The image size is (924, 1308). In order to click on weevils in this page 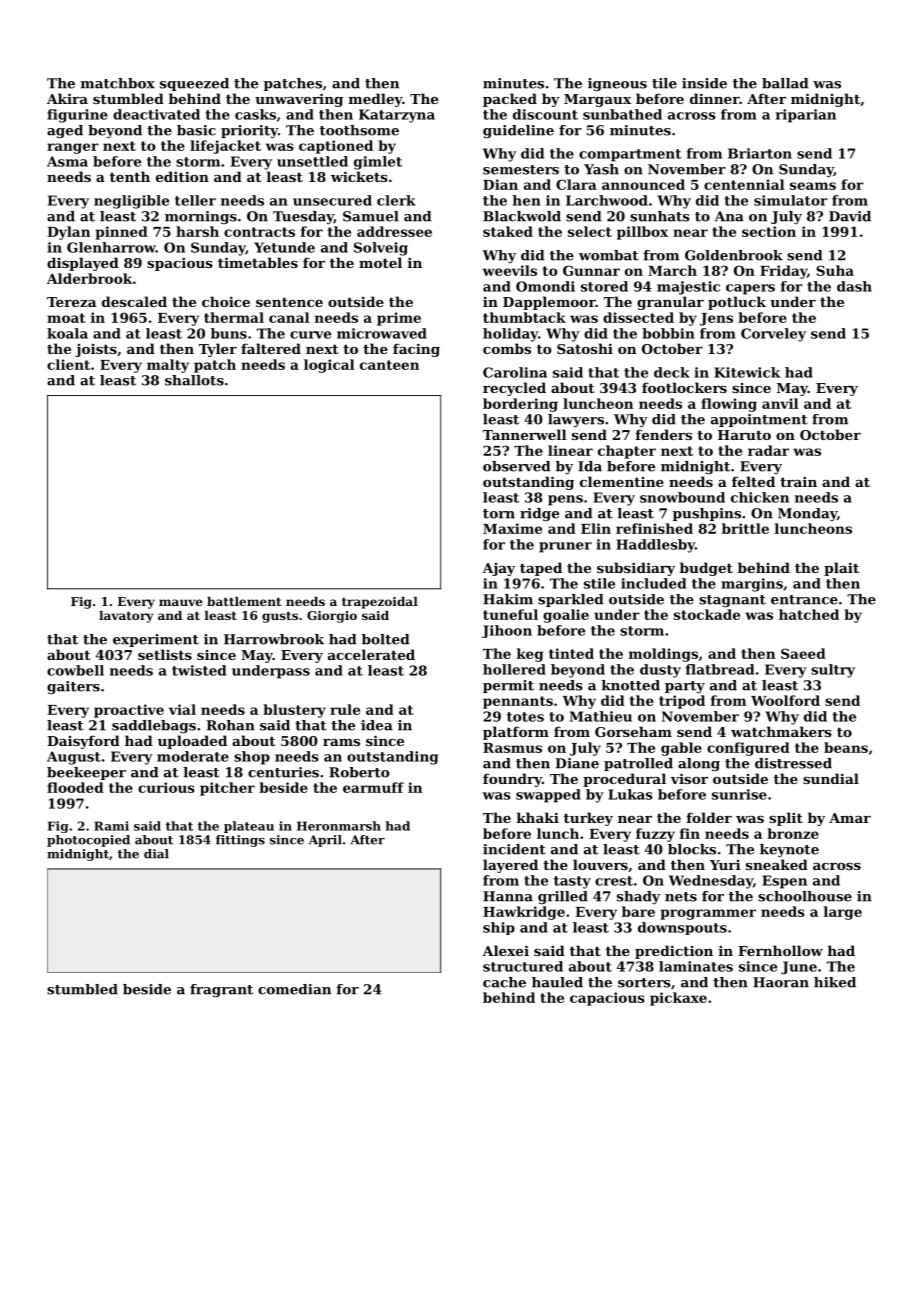, I will do `click(510, 270)`.
